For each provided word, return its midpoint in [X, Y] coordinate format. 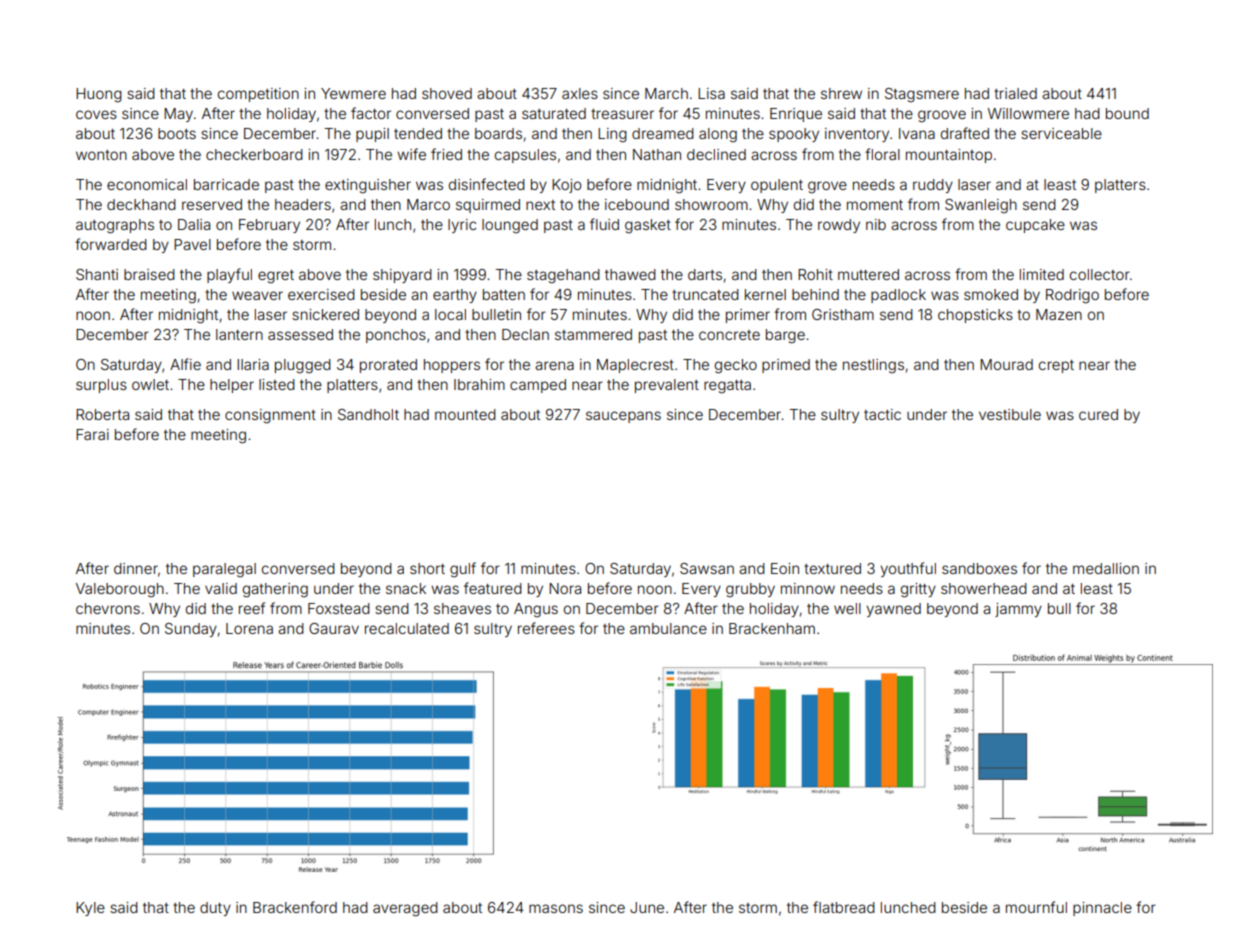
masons [556, 908]
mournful [1036, 907]
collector [1100, 274]
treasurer [622, 114]
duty [215, 909]
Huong [99, 95]
